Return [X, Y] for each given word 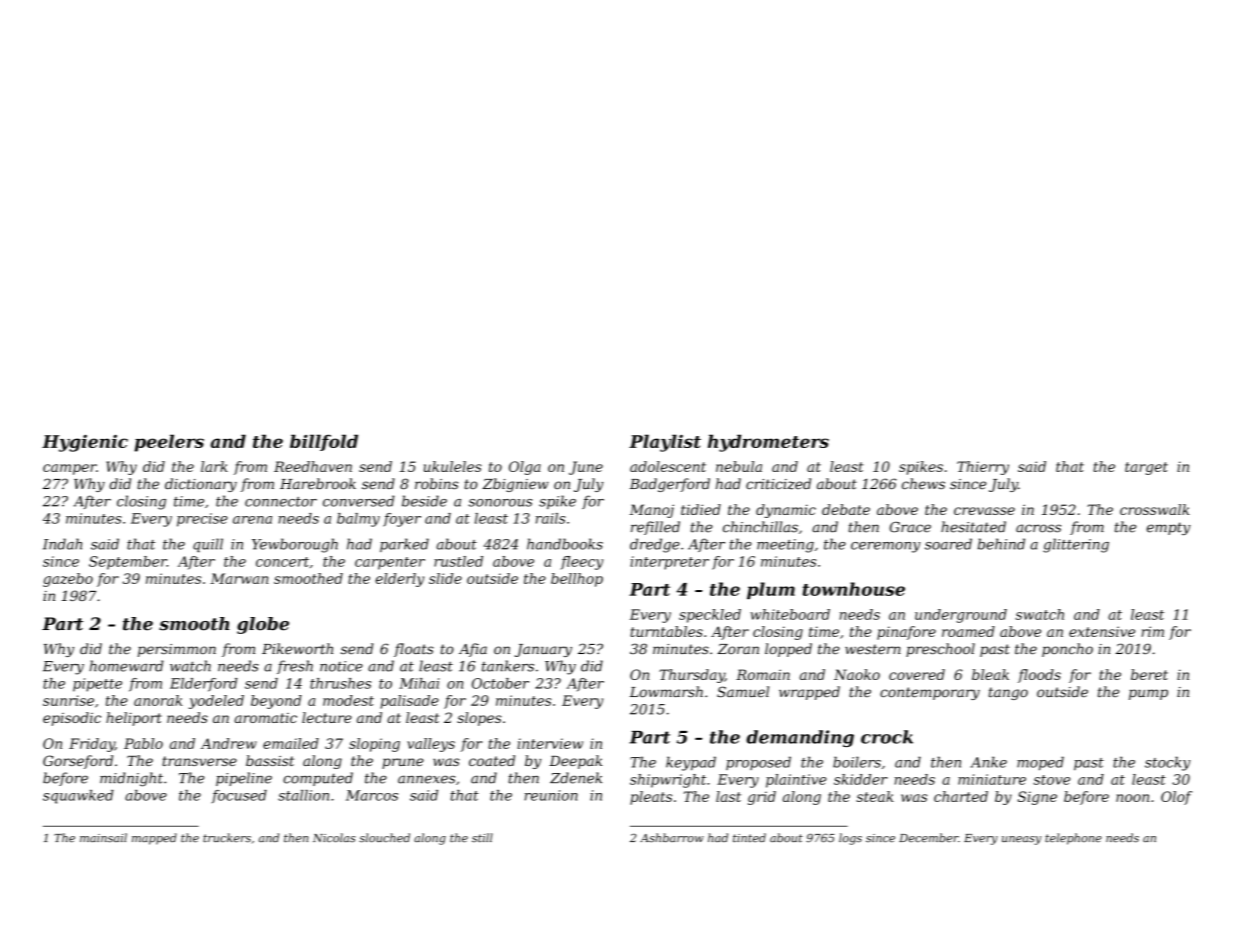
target [1146, 468]
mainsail [103, 838]
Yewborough [295, 545]
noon [1132, 798]
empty [1169, 528]
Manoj [652, 511]
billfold [324, 442]
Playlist [665, 443]
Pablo [143, 743]
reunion [551, 795]
